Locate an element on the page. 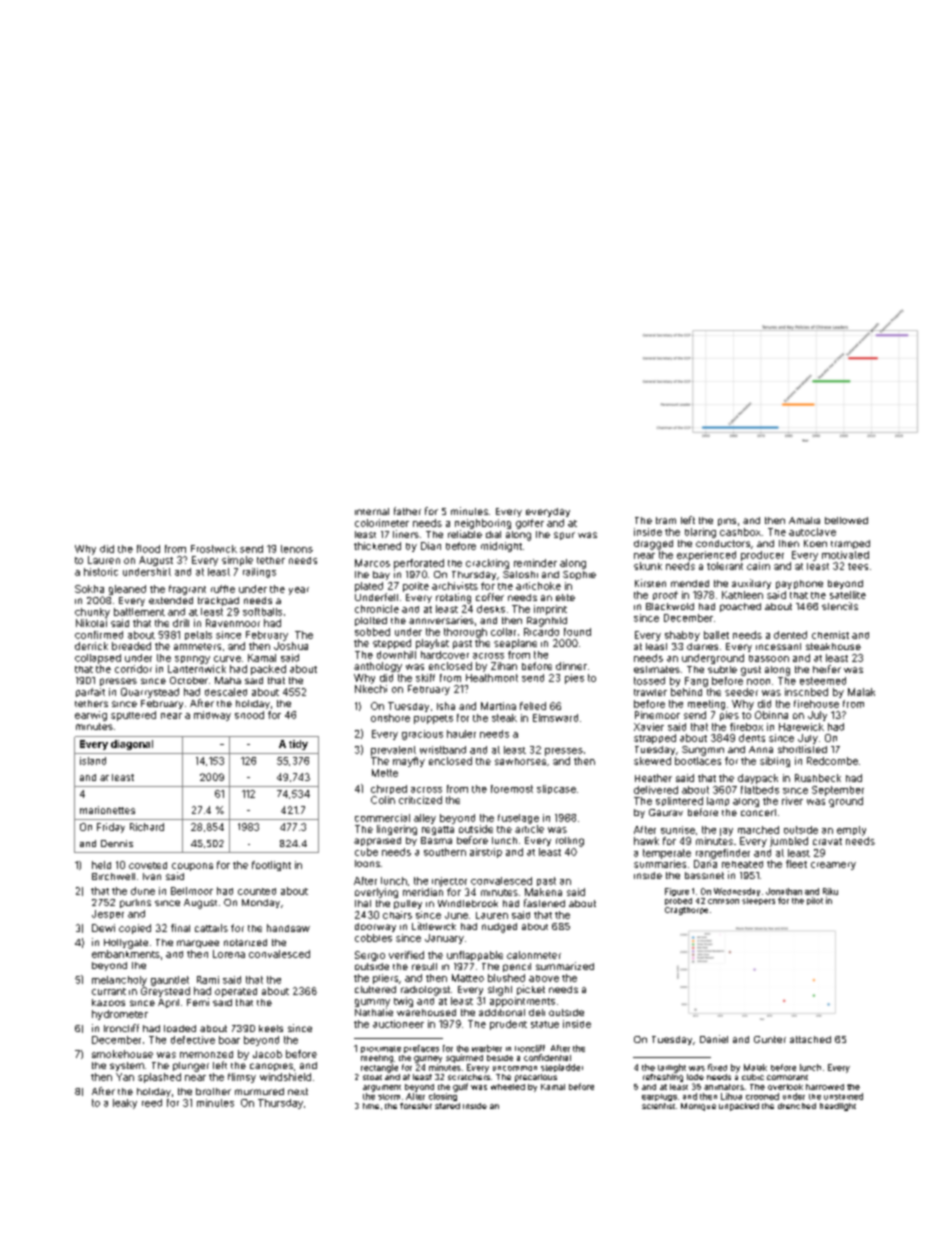 Image resolution: width=952 pixels, height=1233 pixels. Harewick is located at coordinates (801, 727).
